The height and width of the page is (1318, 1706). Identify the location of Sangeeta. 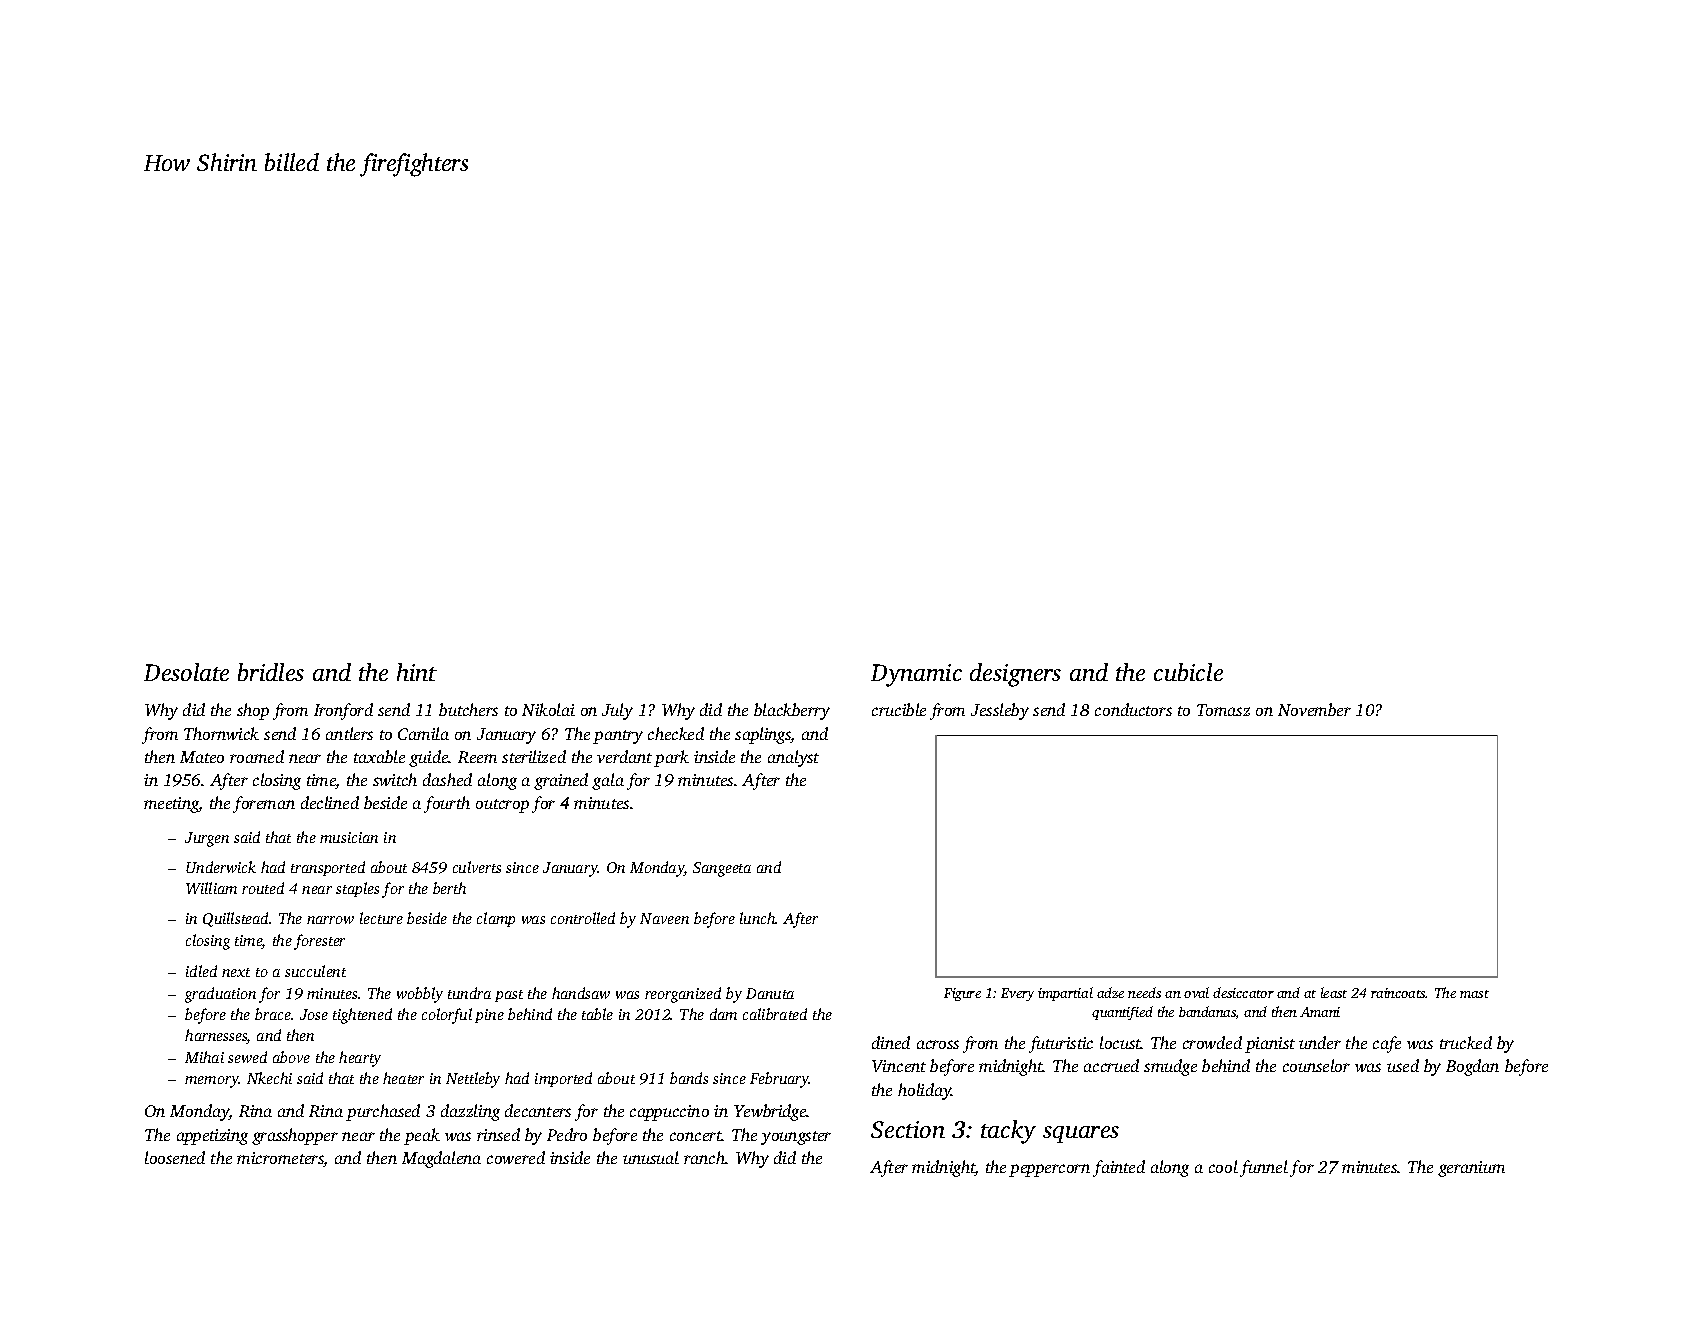
(722, 869).
